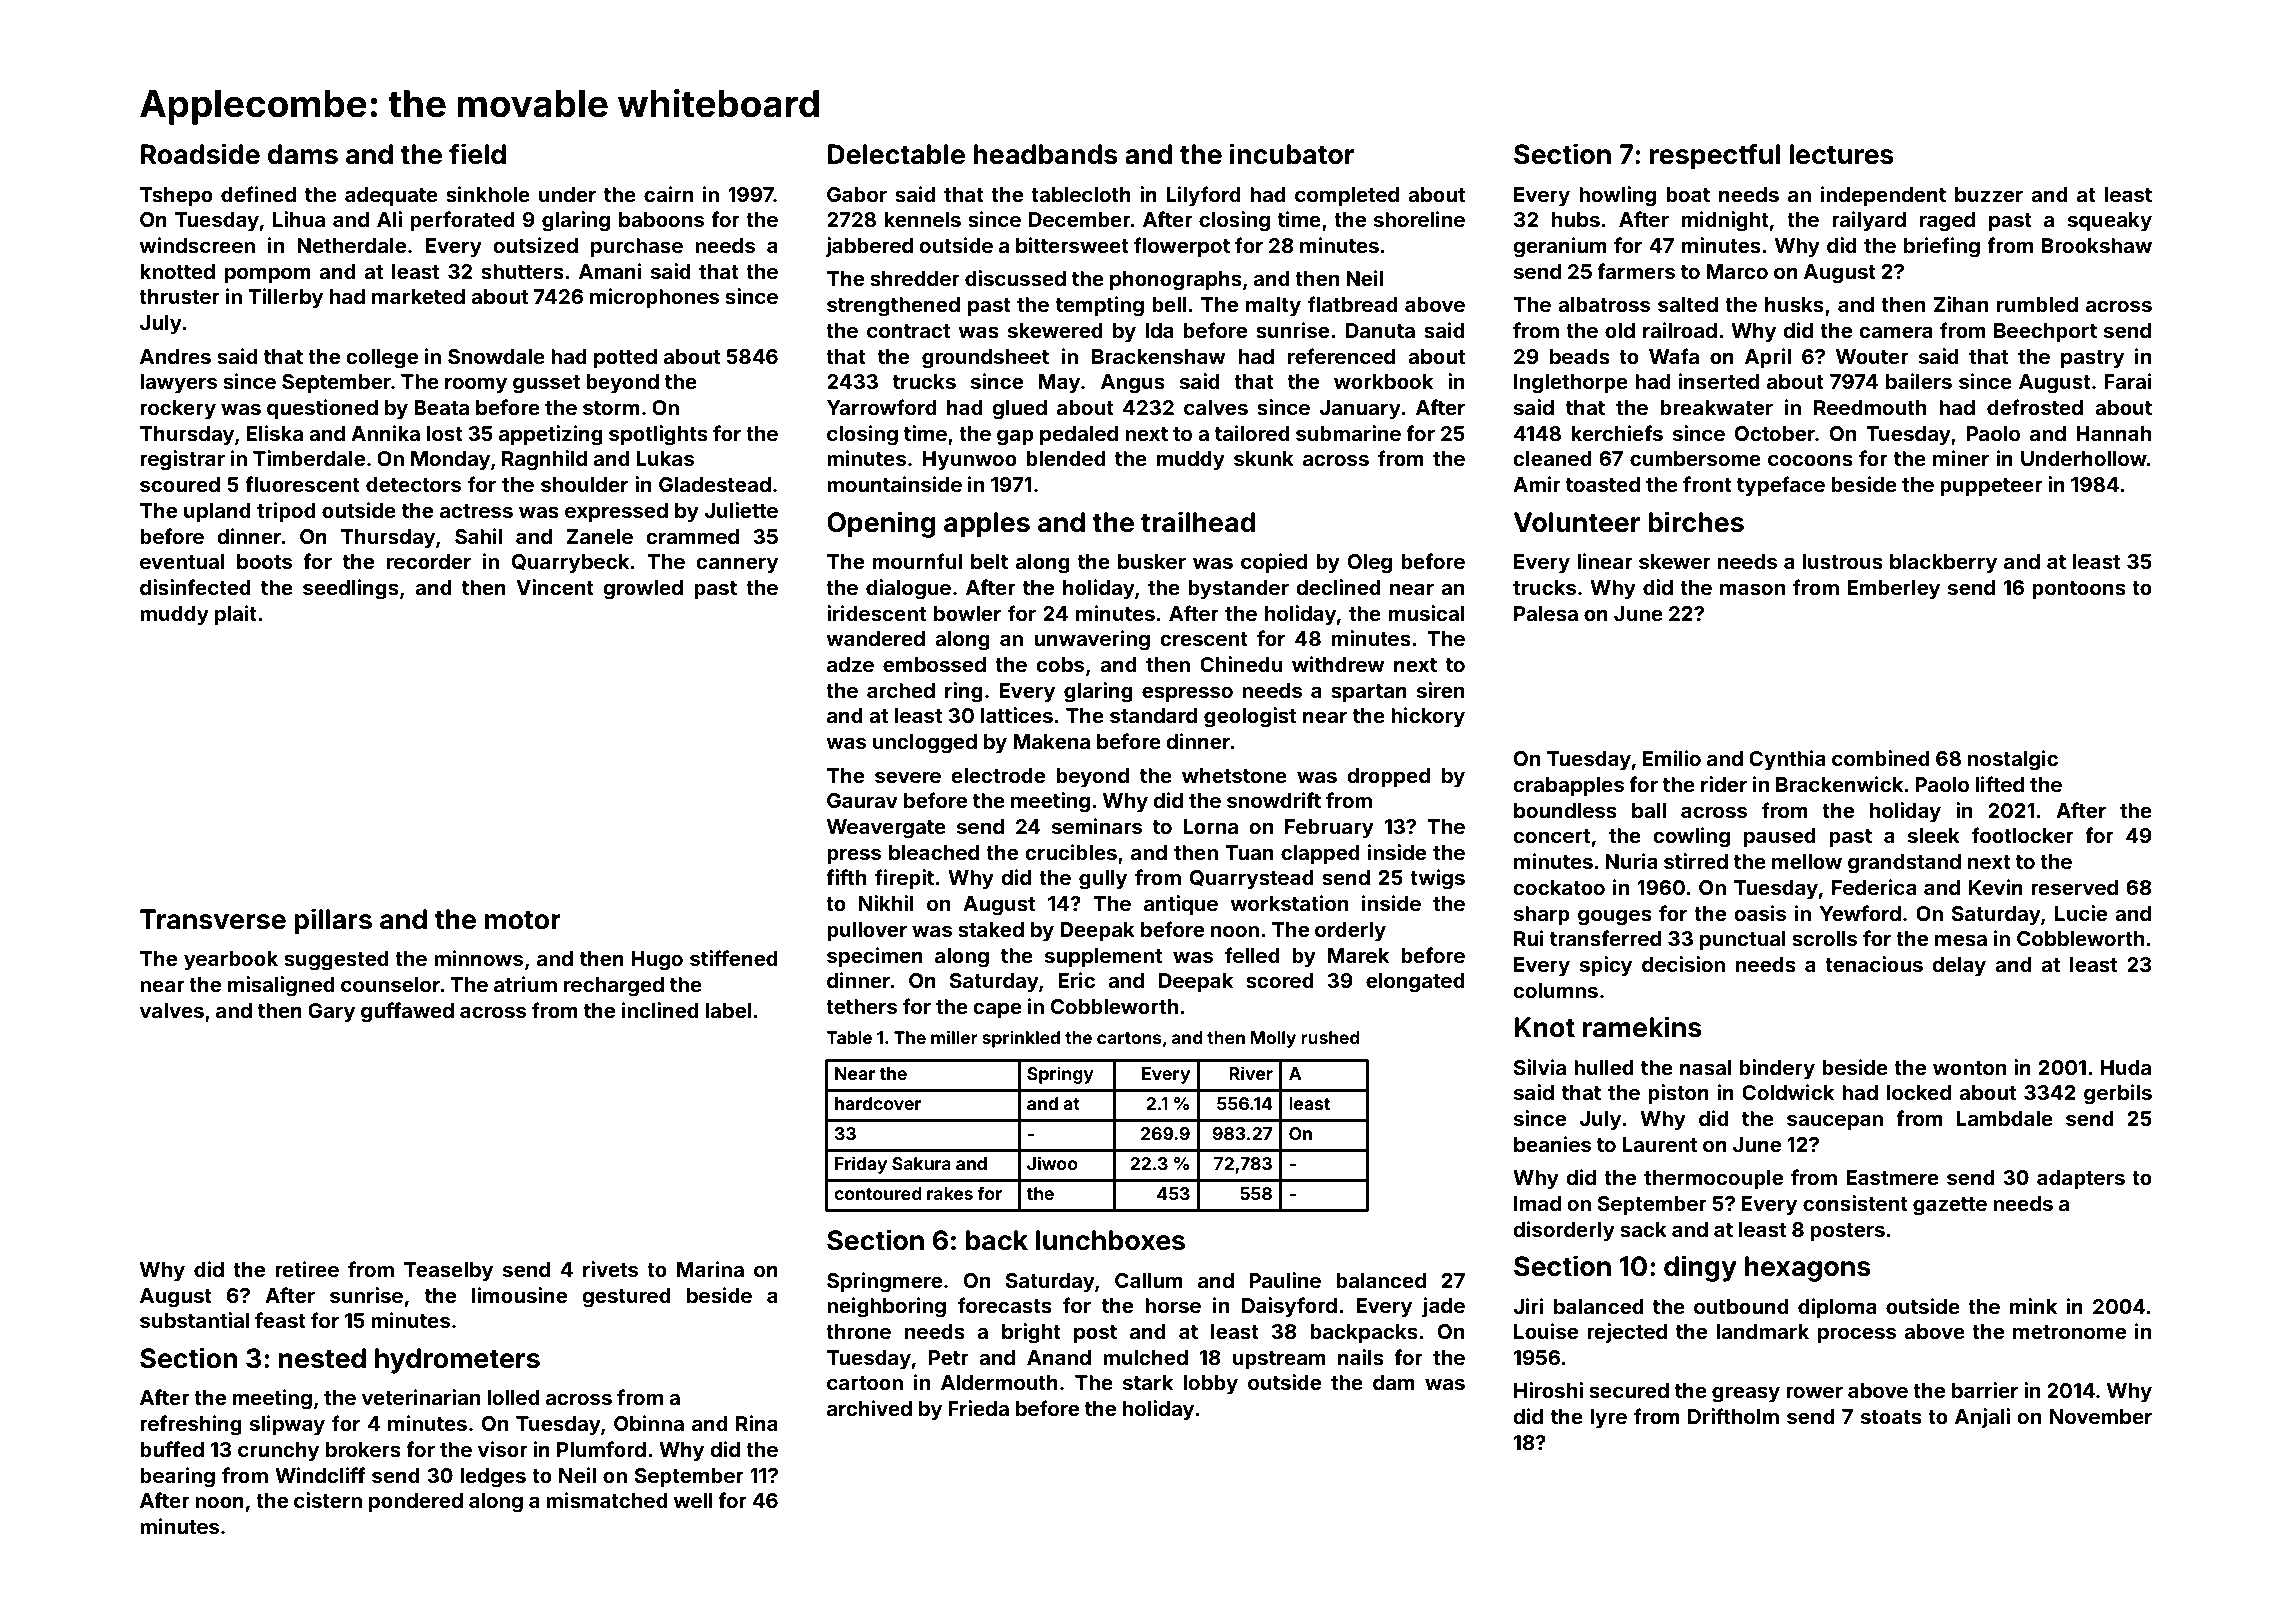  I want to click on puppeteer, so click(1991, 487).
